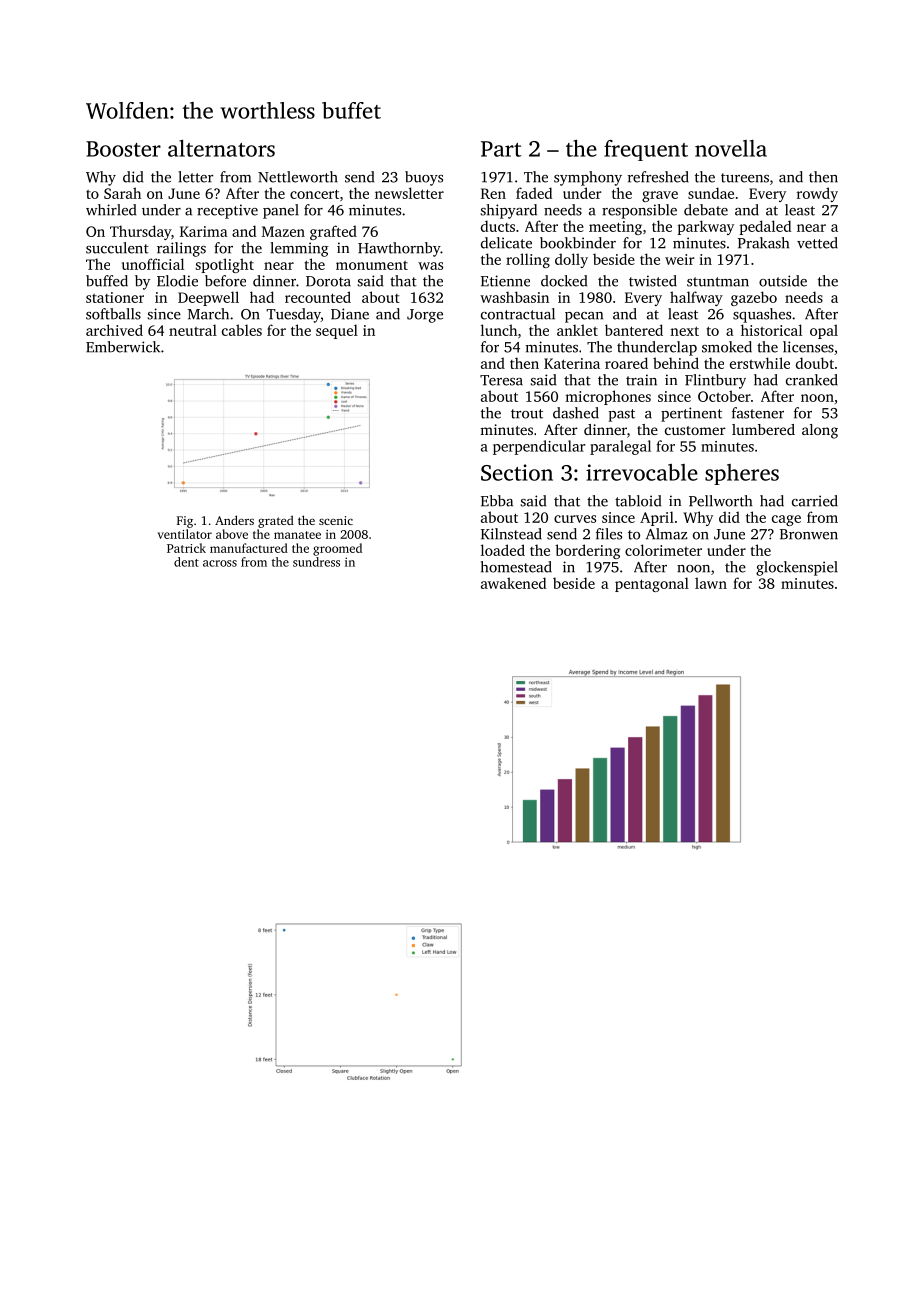  Describe the element at coordinates (372, 265) in the document. I see `monument` at that location.
